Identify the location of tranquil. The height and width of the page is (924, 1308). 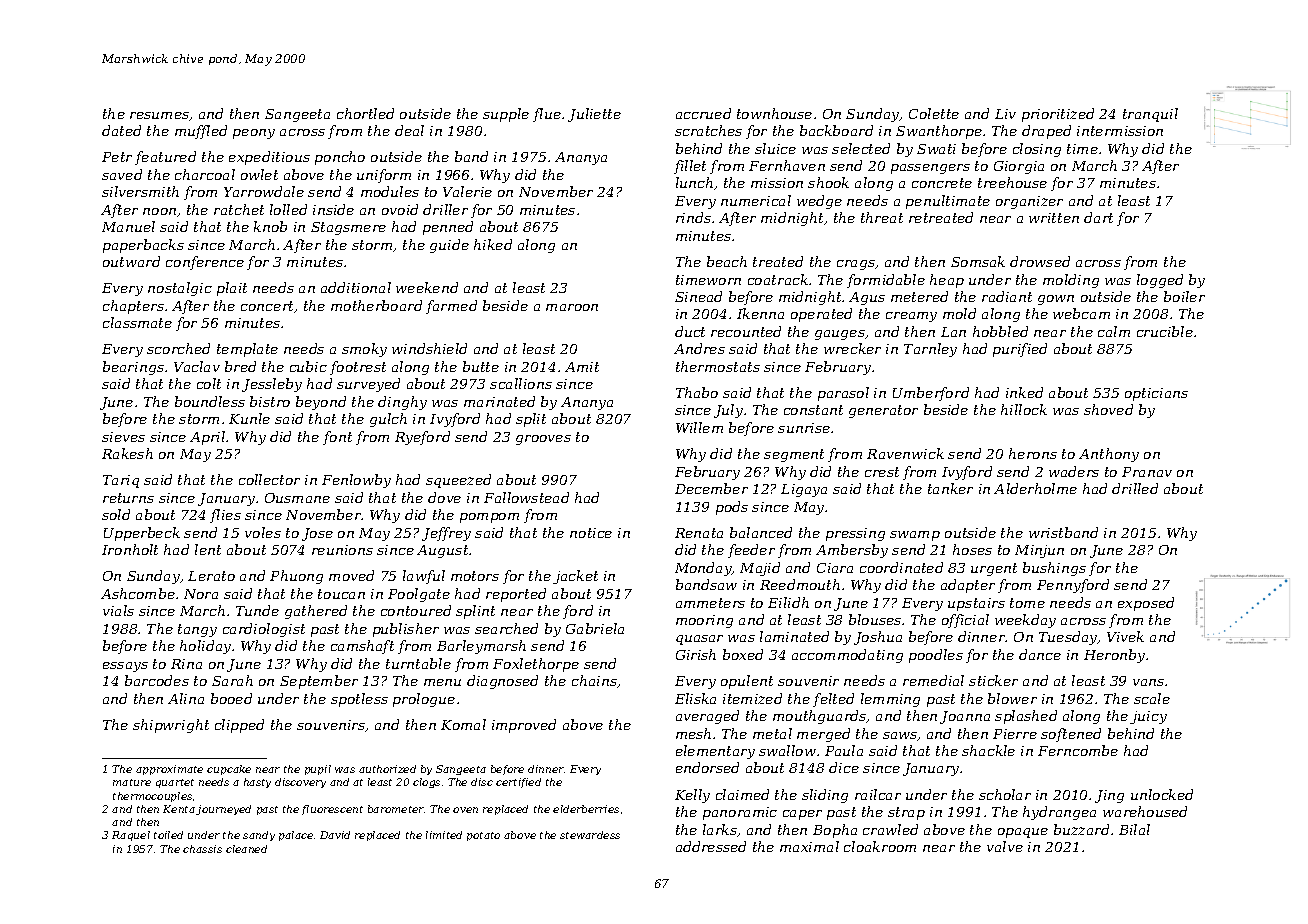
(1150, 115).
